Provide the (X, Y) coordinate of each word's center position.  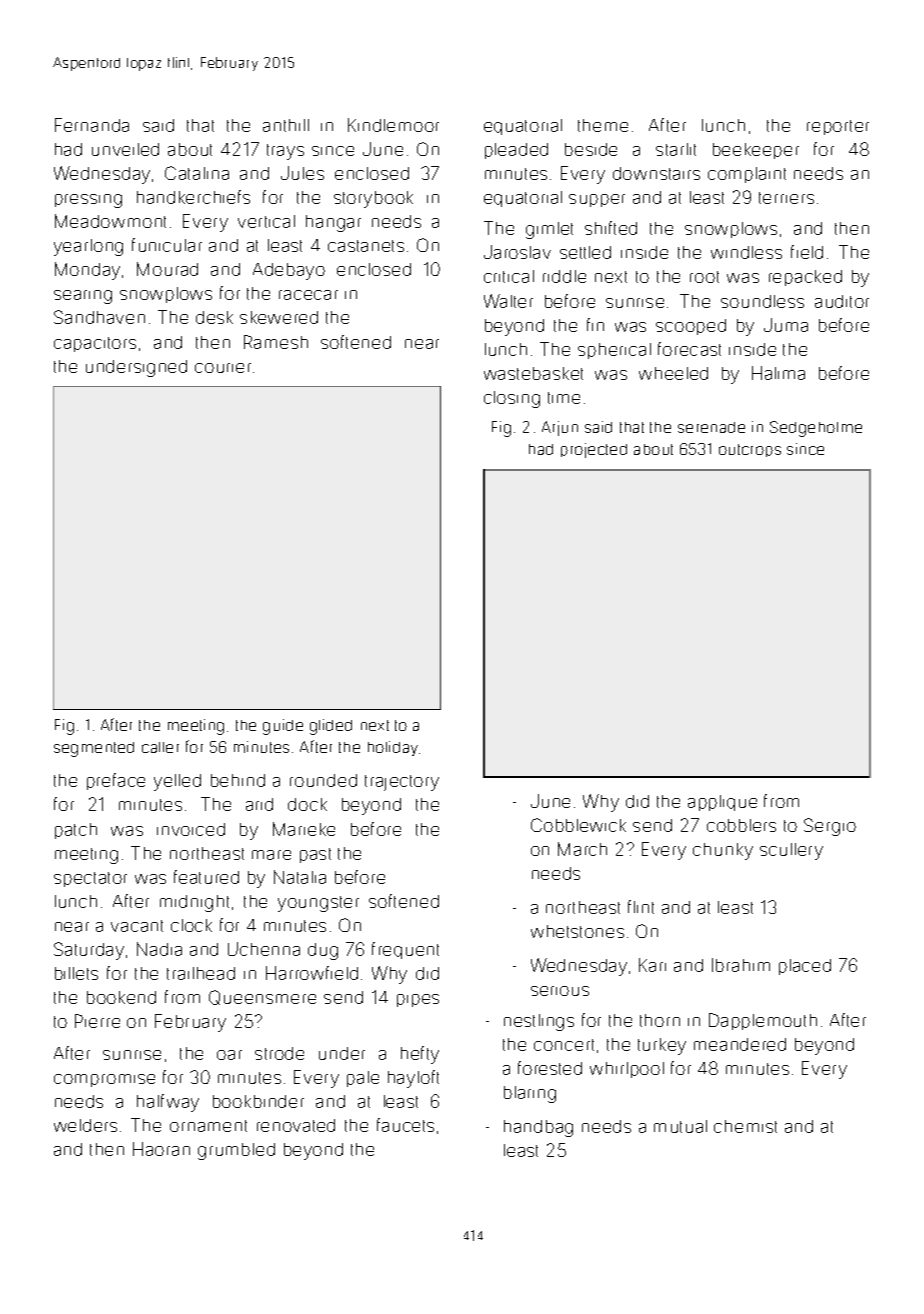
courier (223, 368)
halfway (168, 1103)
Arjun (560, 428)
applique (722, 803)
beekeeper (756, 151)
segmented (94, 749)
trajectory (402, 783)
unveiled (125, 149)
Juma (786, 325)
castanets (366, 246)
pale (363, 1079)
